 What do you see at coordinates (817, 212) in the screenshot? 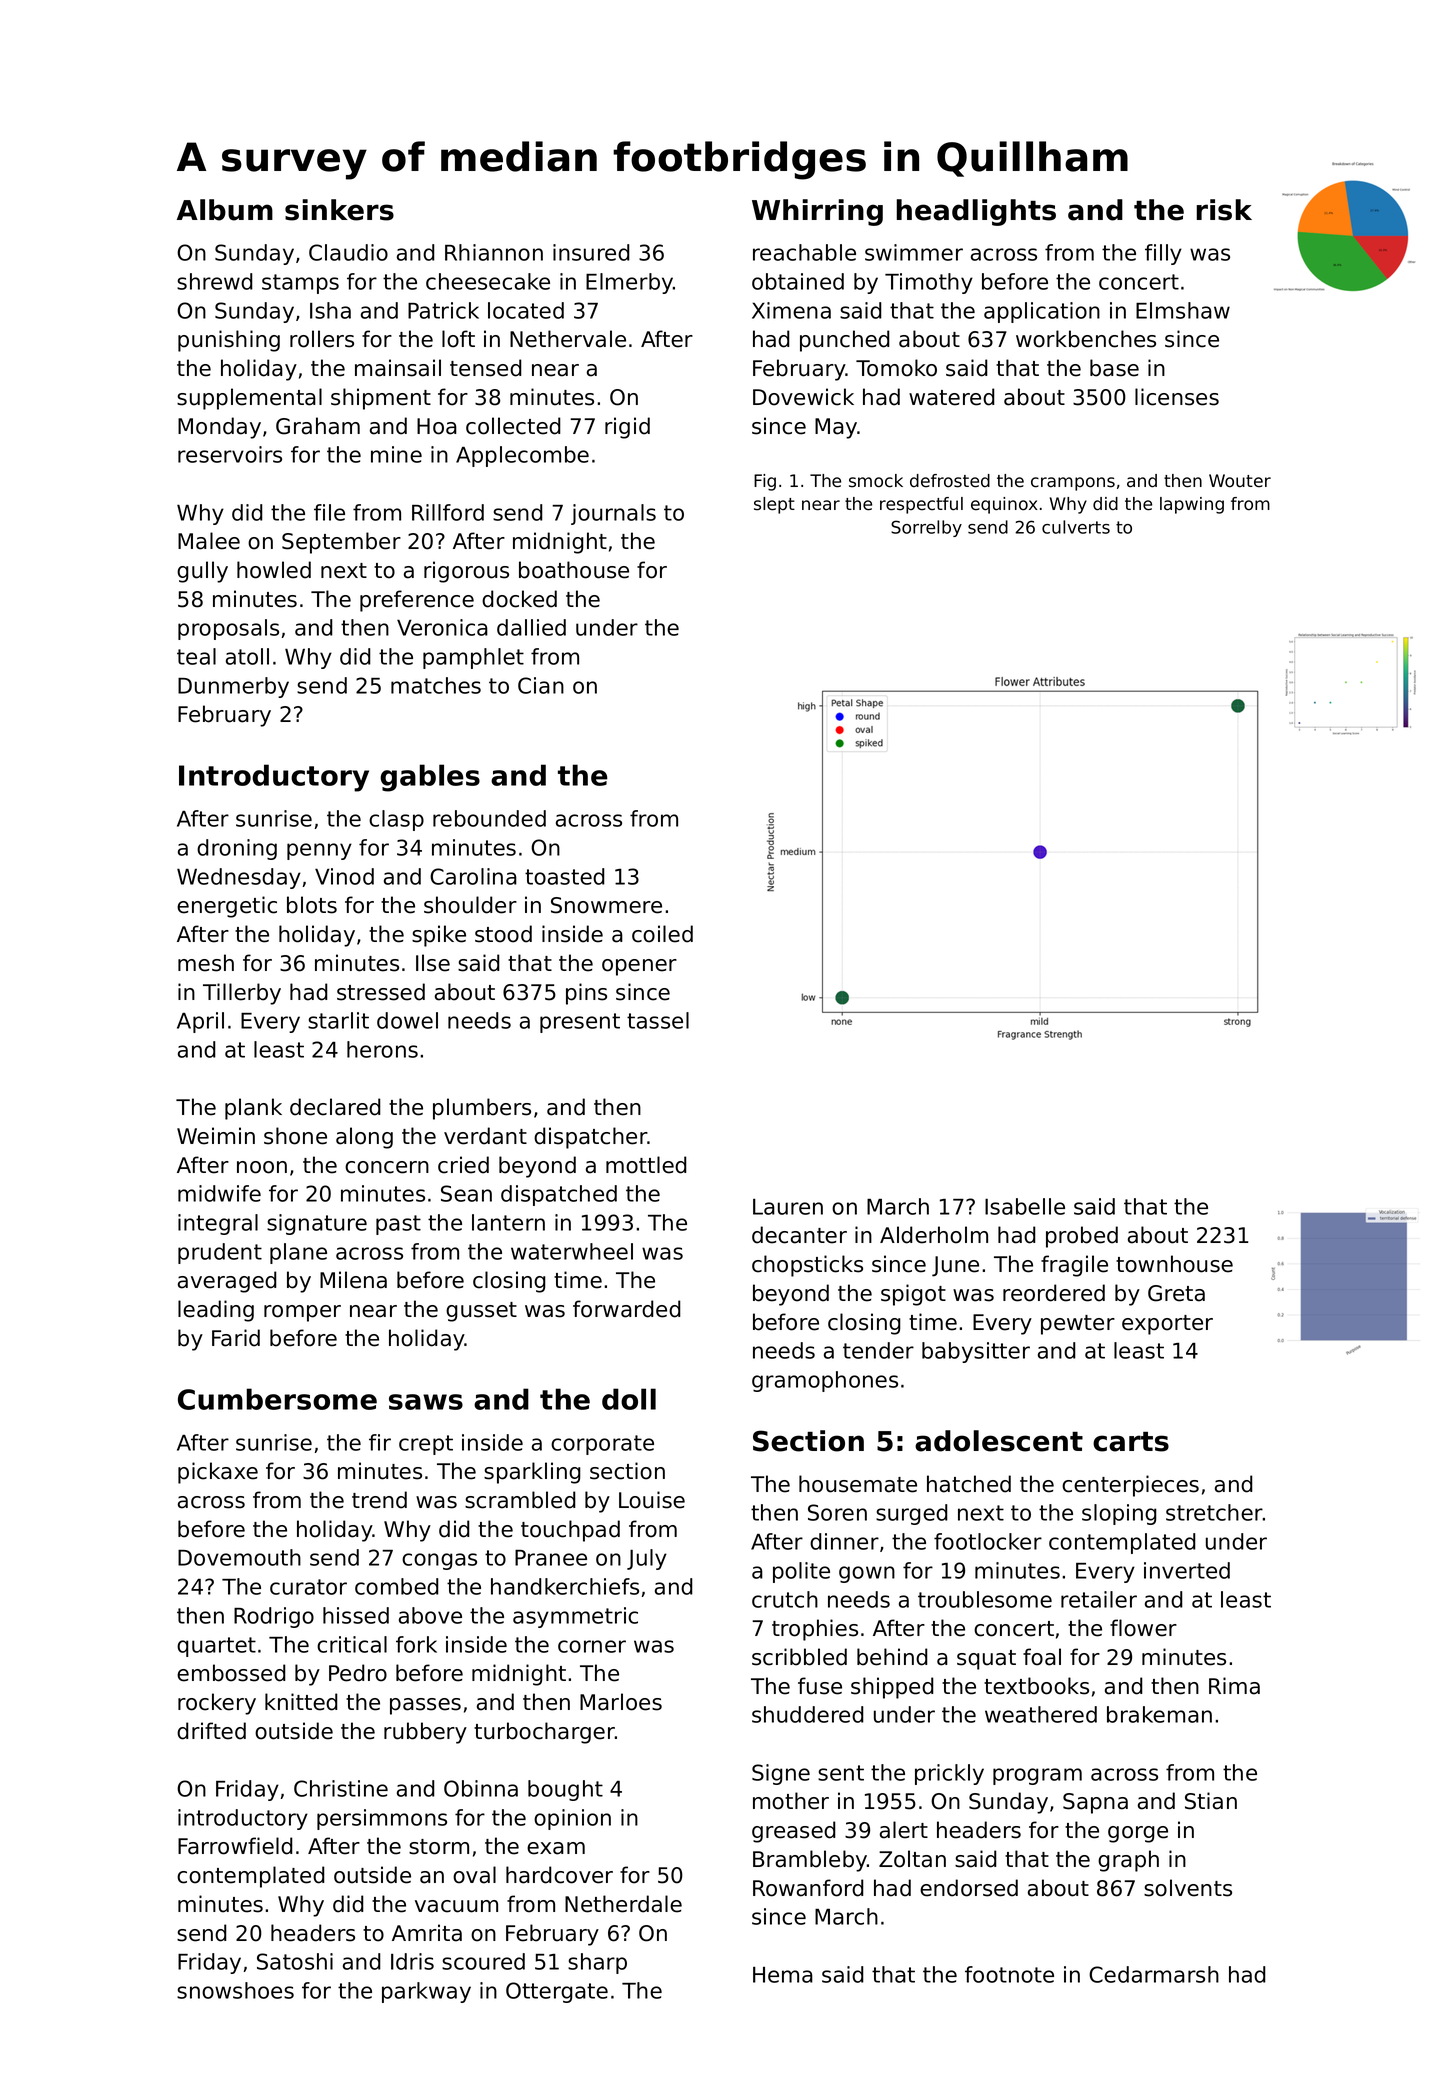
I see `Whirring` at bounding box center [817, 212].
